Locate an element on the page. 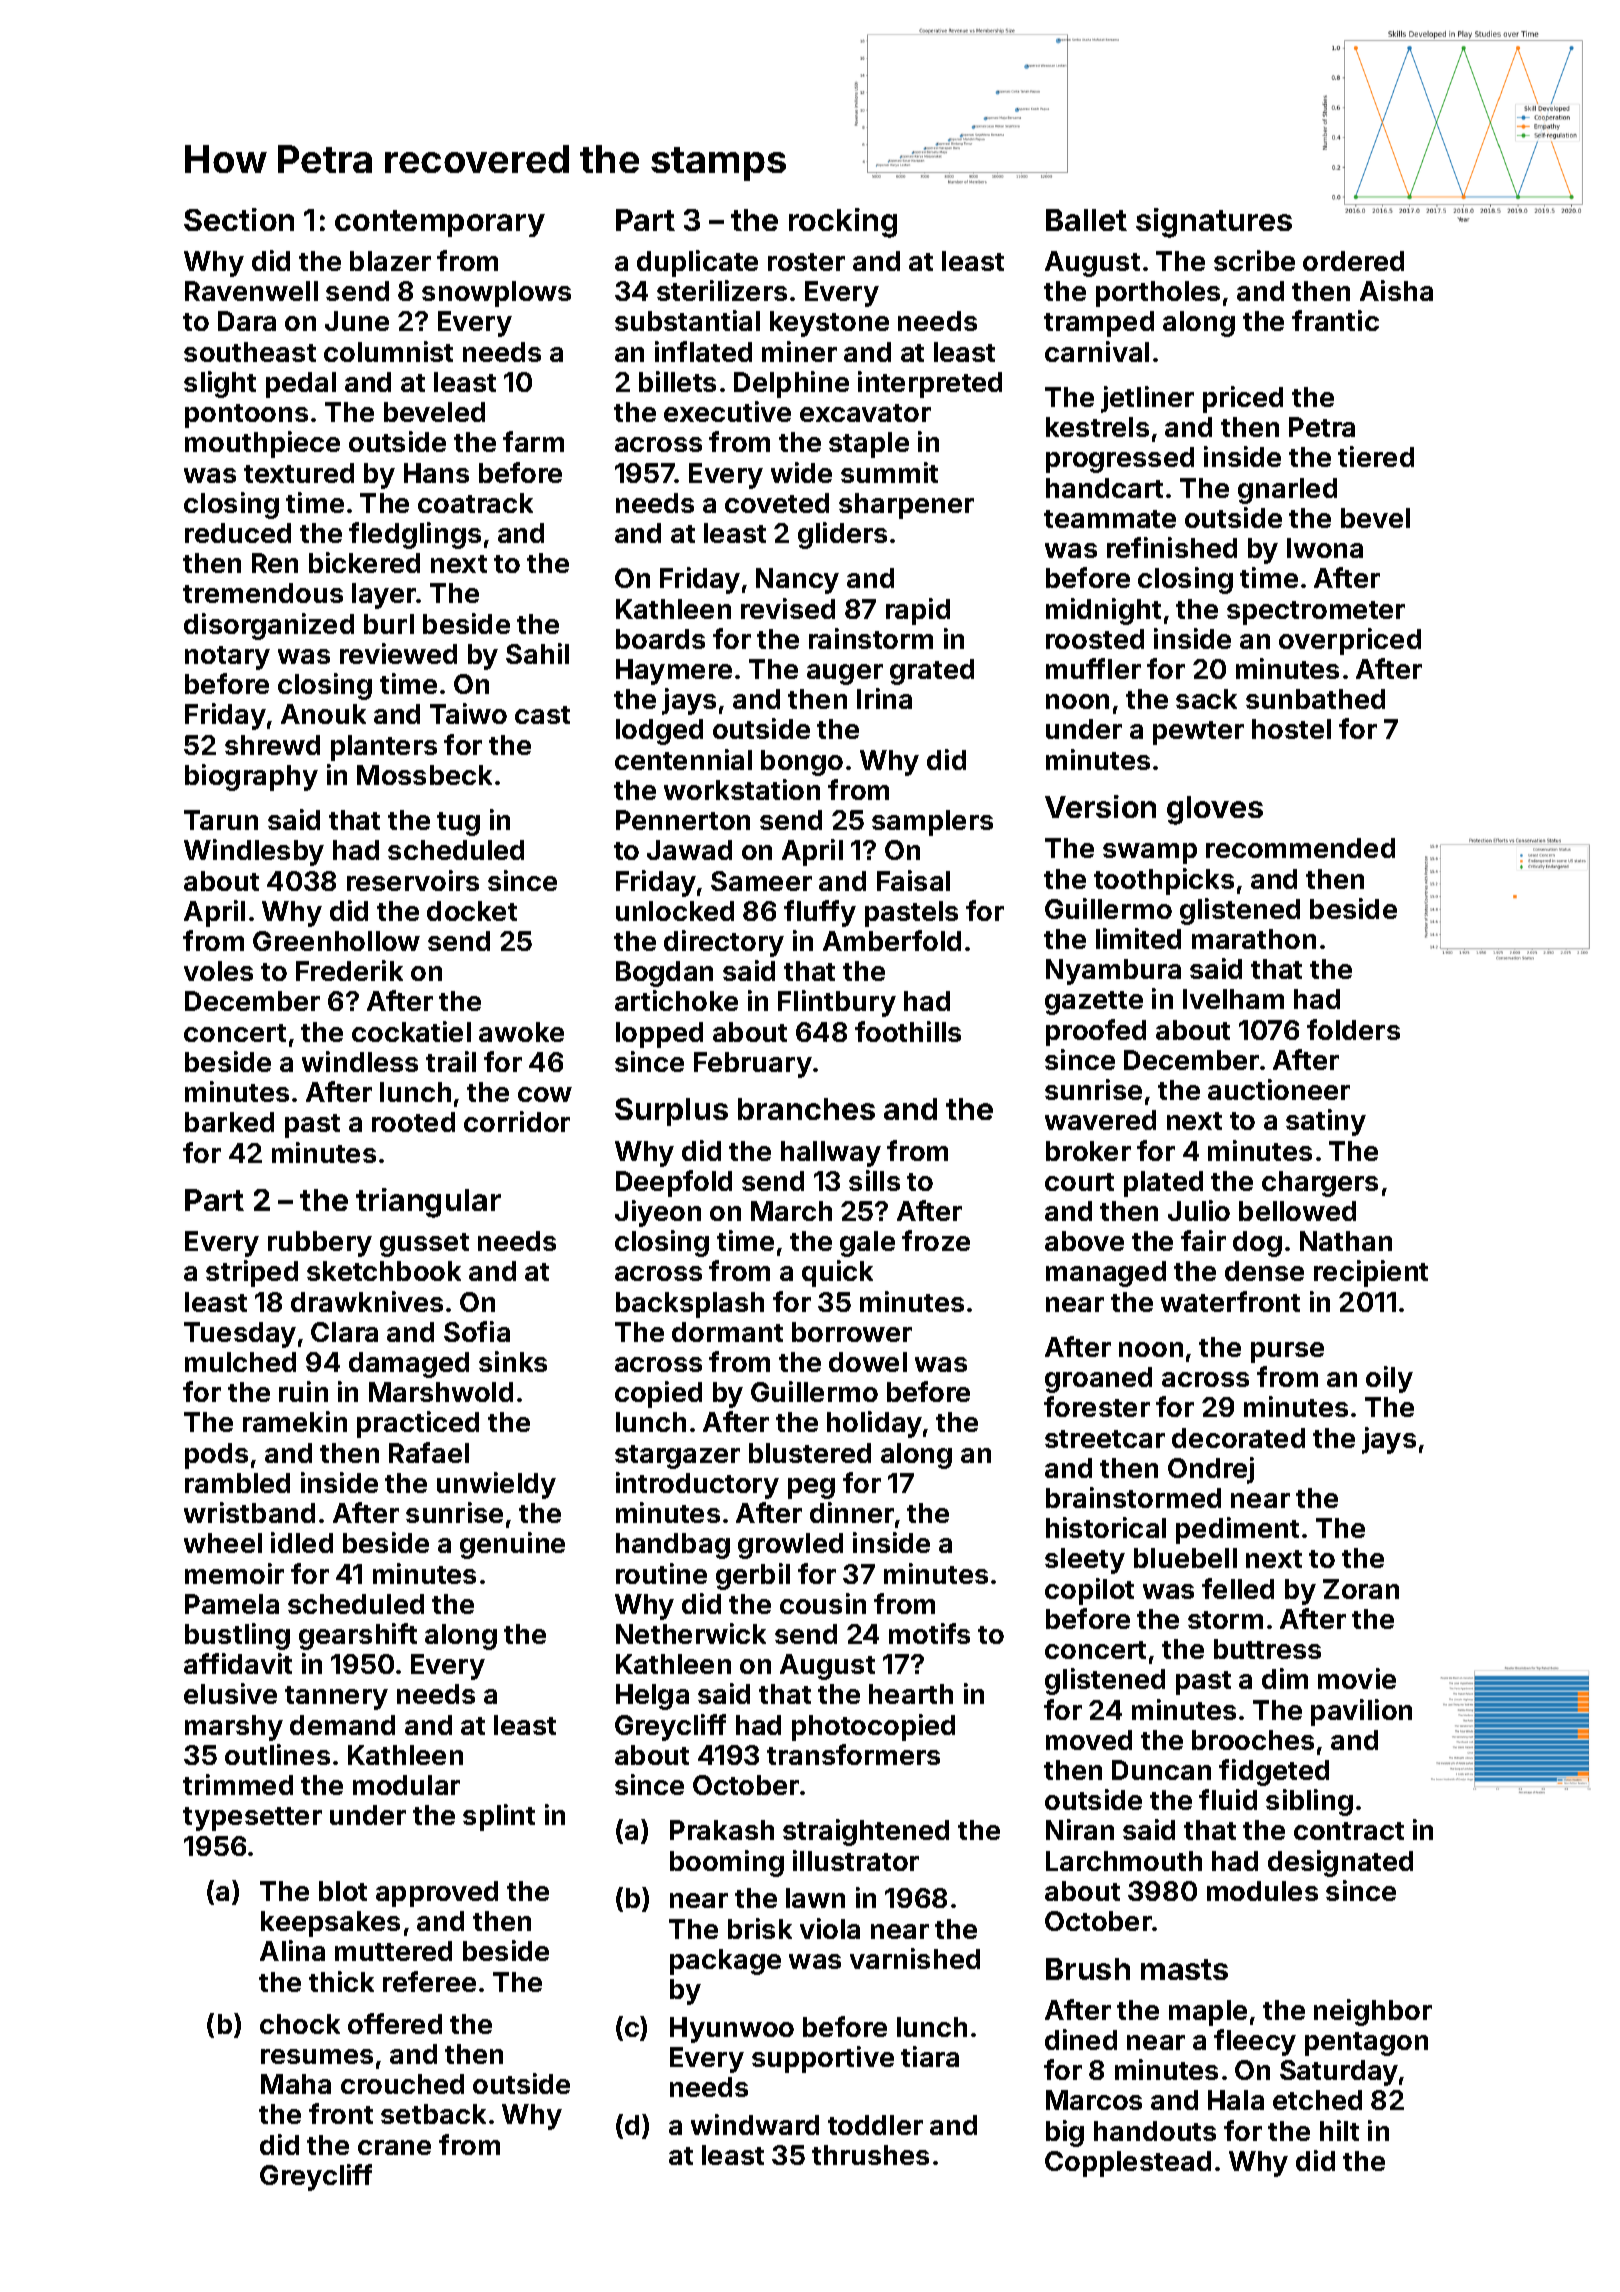 This page has width=1620, height=2292. mulched is located at coordinates (240, 1362).
